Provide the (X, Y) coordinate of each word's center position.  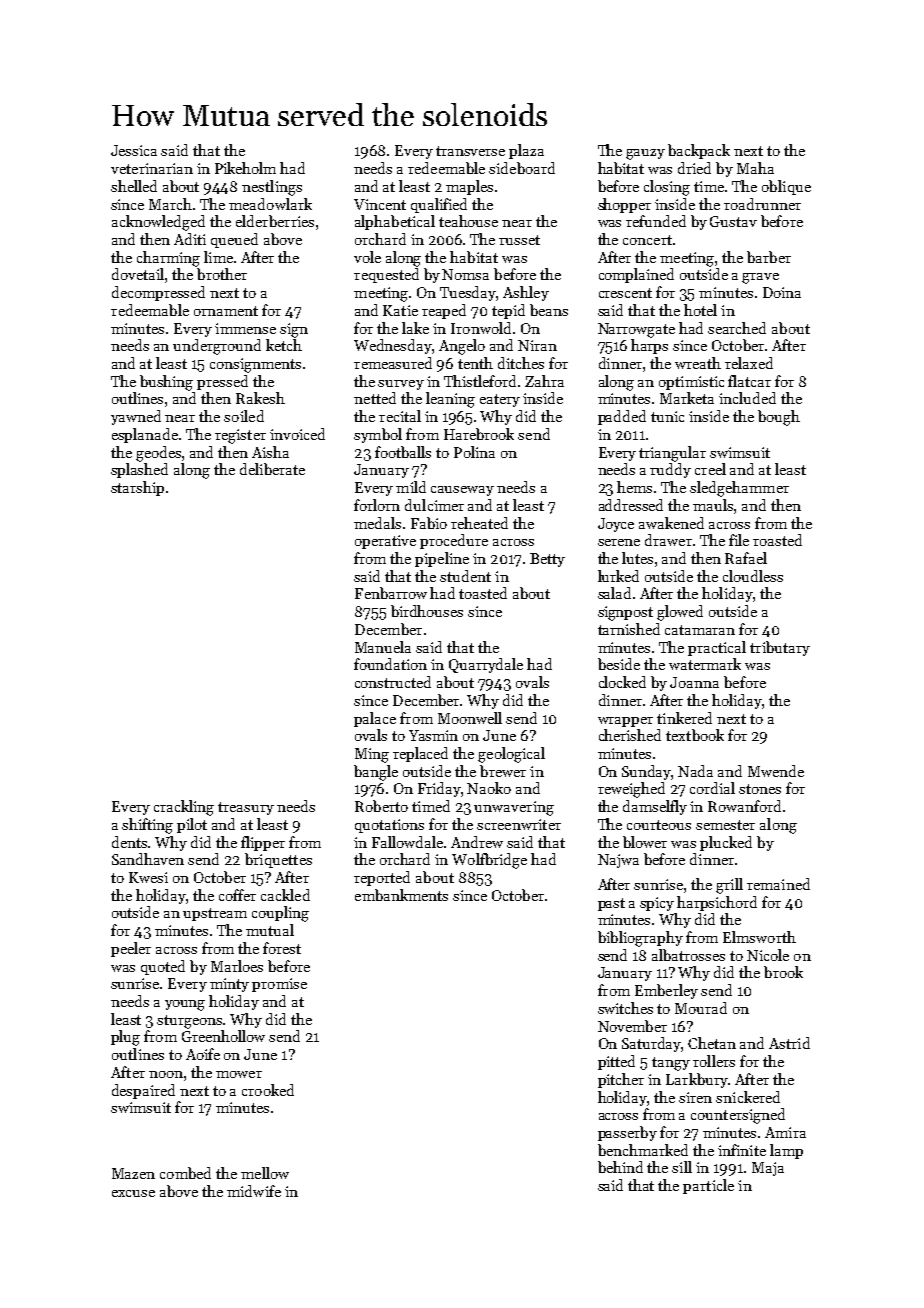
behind (620, 1167)
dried (694, 168)
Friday (439, 789)
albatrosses (688, 955)
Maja (768, 1169)
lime (218, 257)
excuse (133, 1193)
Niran (537, 345)
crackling (184, 808)
